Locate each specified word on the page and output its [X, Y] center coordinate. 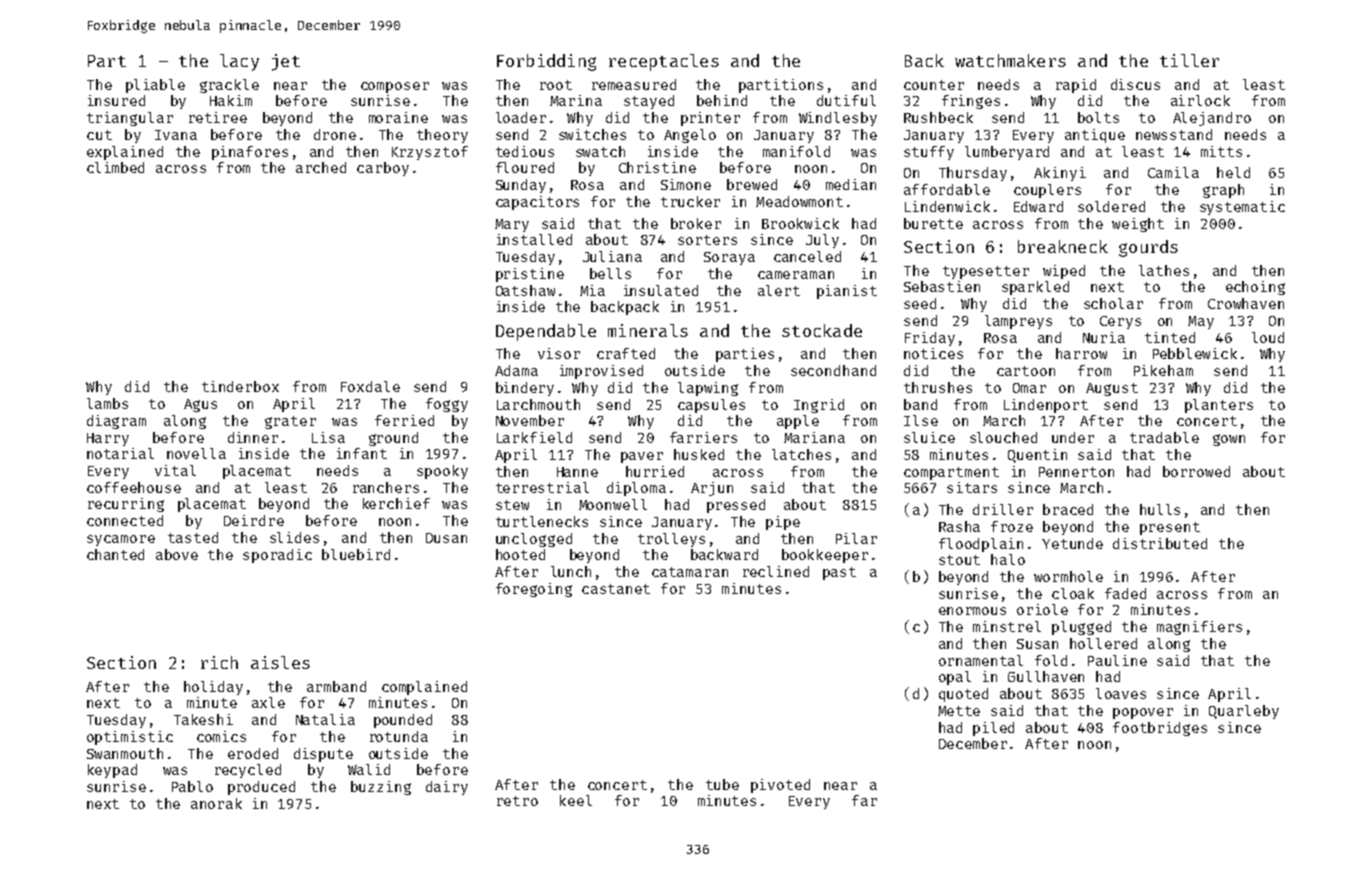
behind [722, 100]
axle [268, 702]
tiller [1189, 60]
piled [993, 729]
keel [576, 800]
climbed [115, 167]
